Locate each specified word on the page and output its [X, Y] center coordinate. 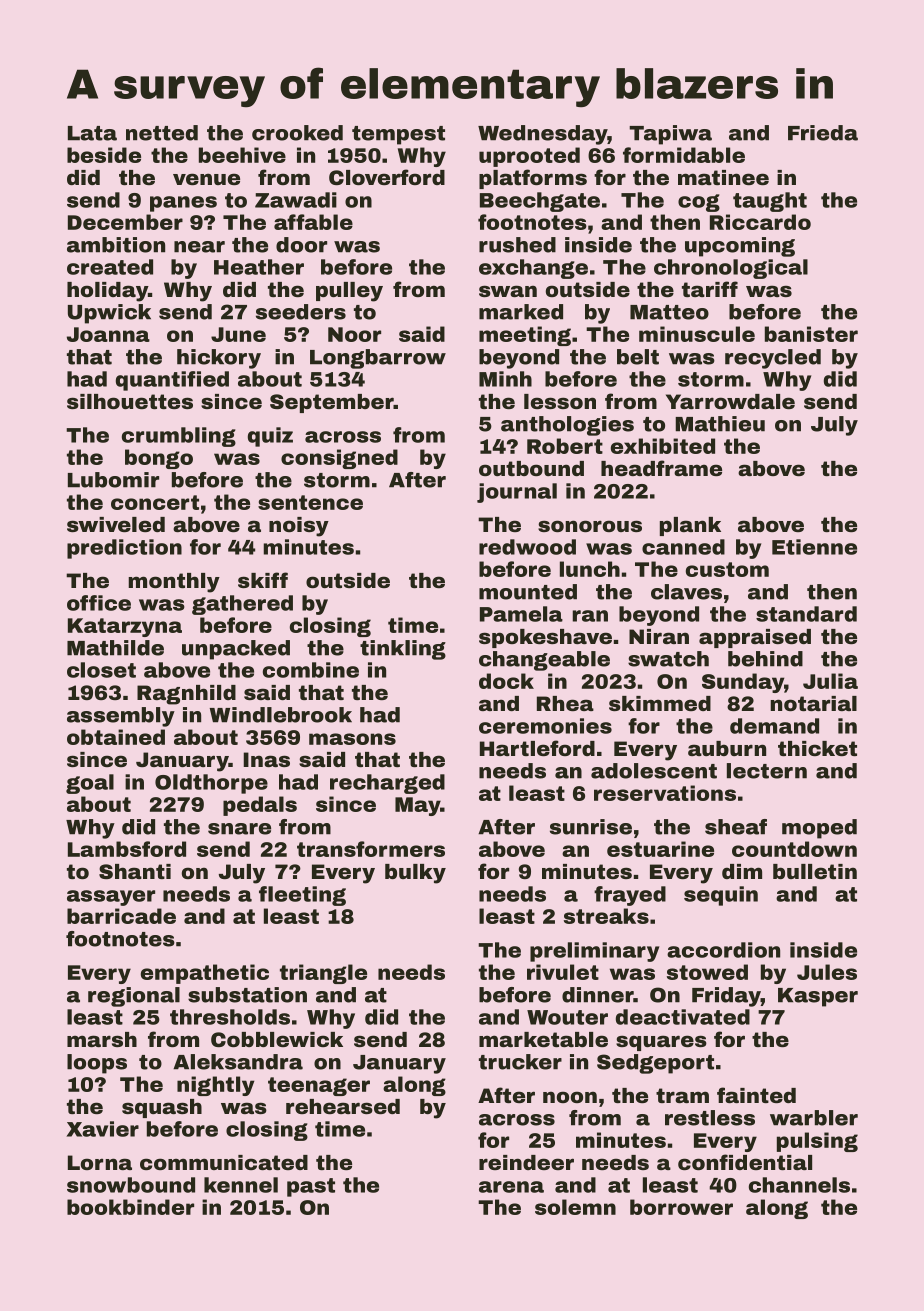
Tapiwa [670, 135]
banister [811, 334]
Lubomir [113, 480]
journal [517, 493]
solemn [575, 1207]
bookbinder [130, 1207]
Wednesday [543, 135]
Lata [92, 133]
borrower [681, 1207]
